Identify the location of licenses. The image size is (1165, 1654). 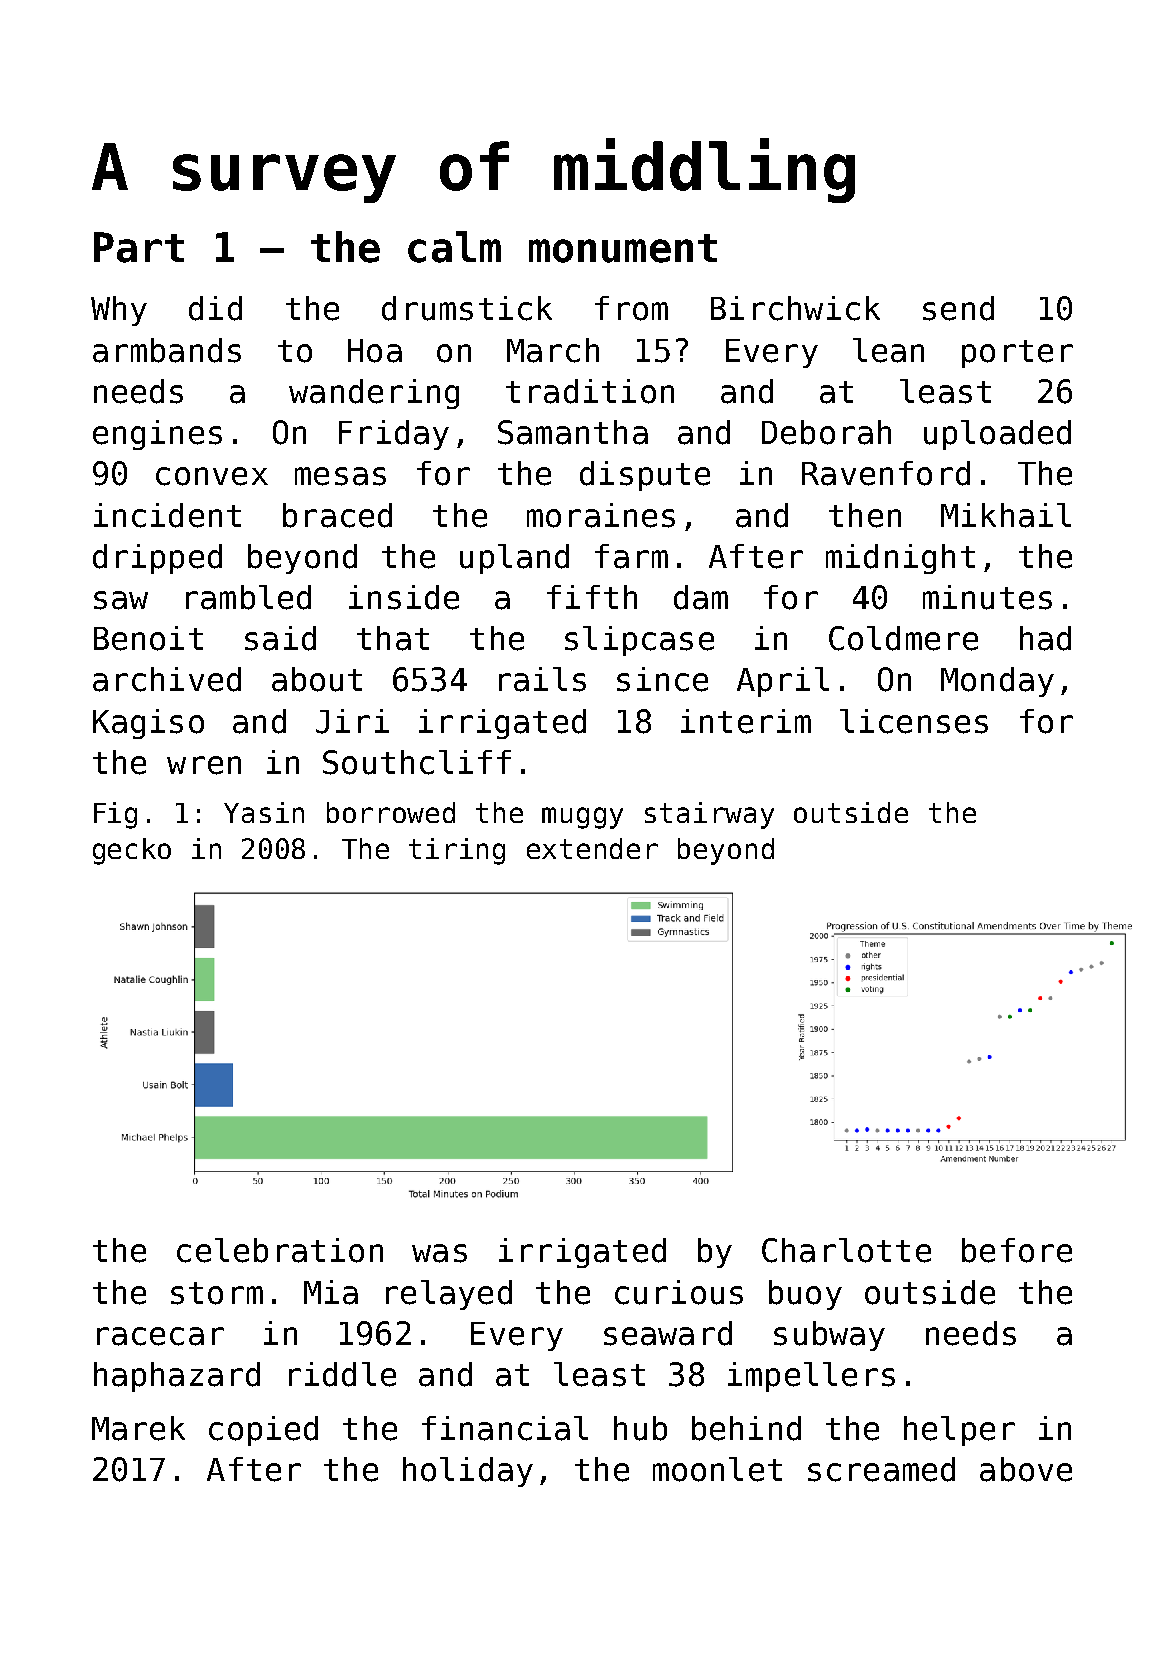
(914, 721).
